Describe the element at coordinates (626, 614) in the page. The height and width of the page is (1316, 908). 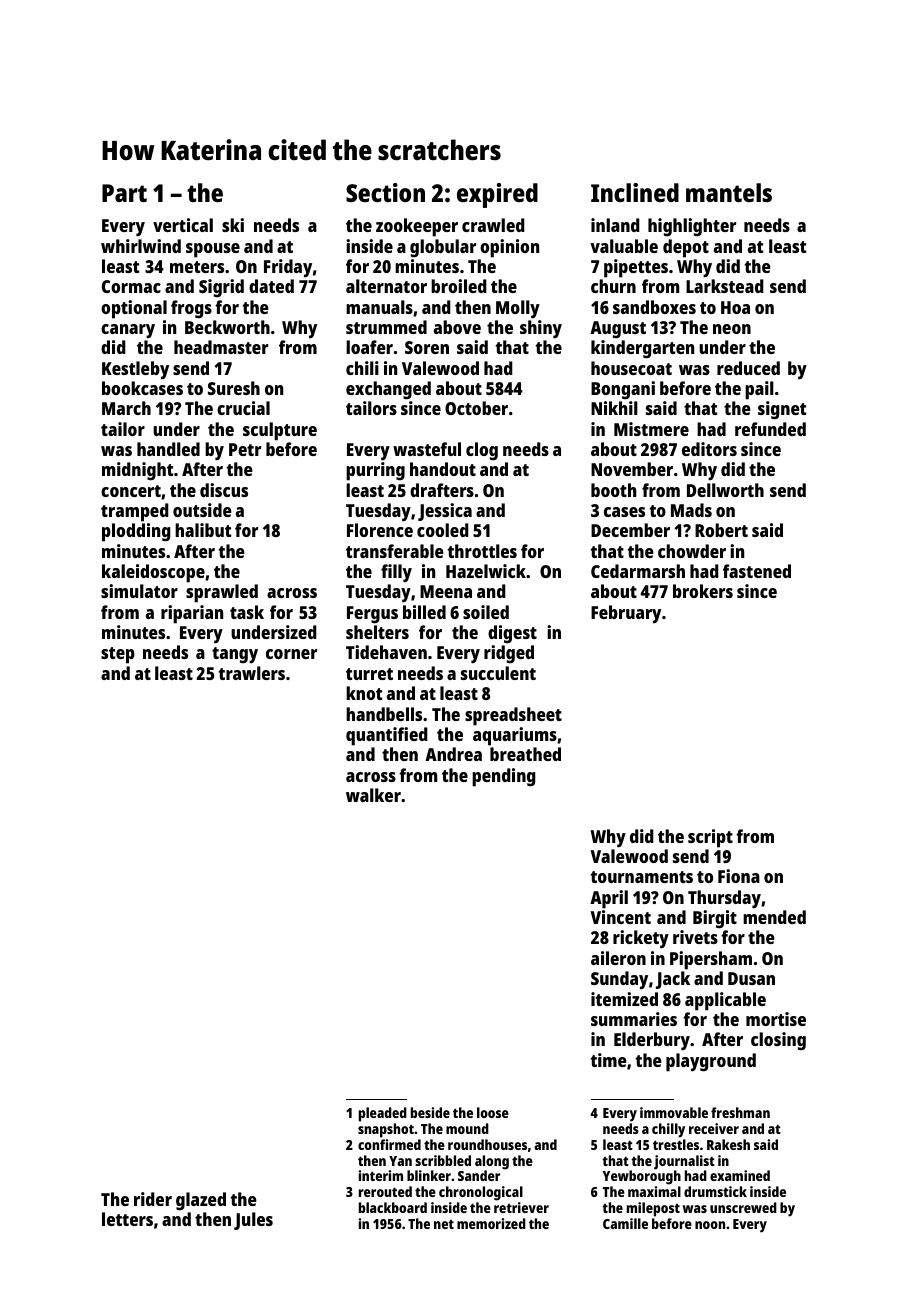
I see `February` at that location.
